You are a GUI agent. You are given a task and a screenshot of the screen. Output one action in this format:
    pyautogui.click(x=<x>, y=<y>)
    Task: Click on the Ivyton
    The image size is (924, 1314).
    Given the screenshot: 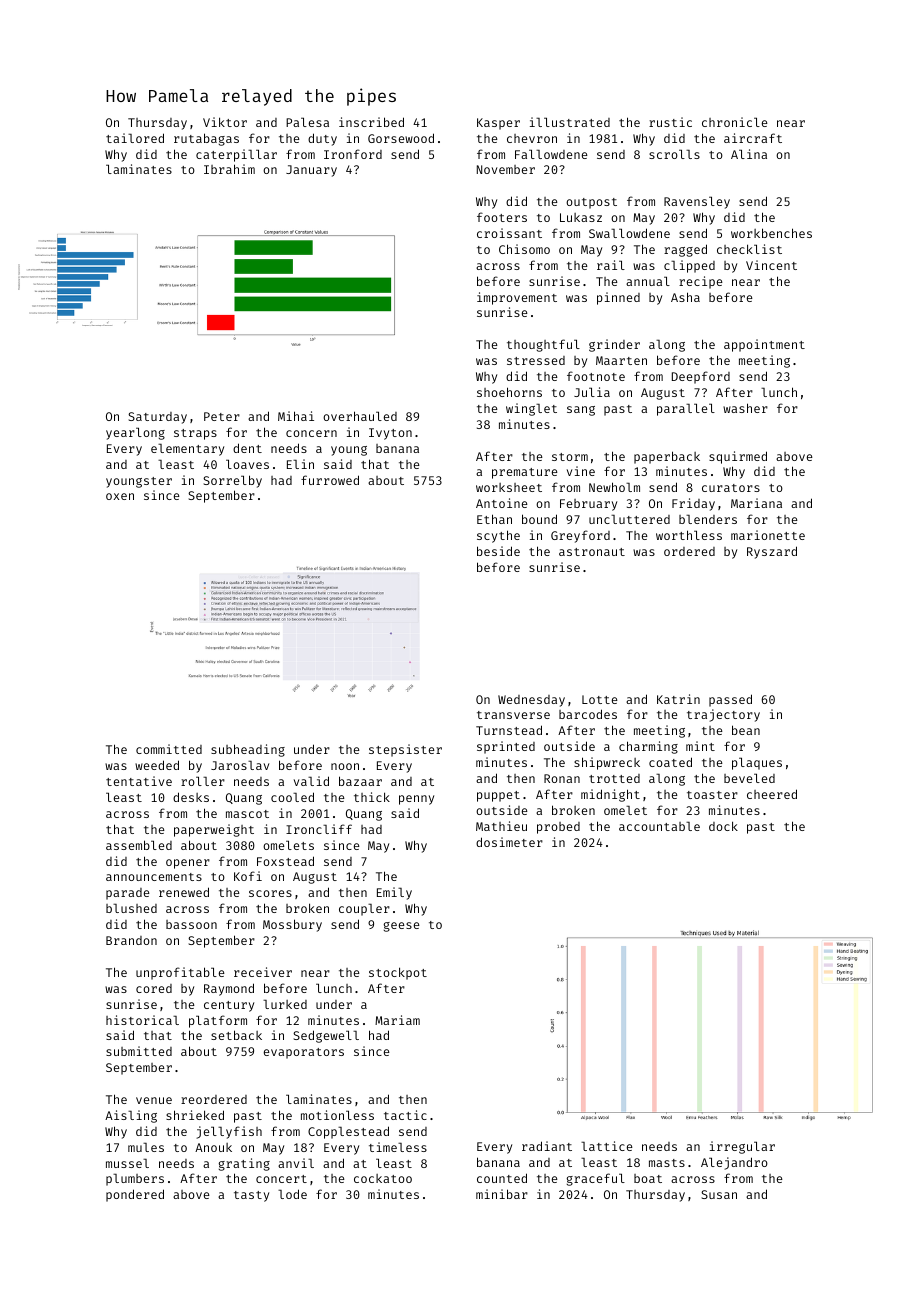 What is the action you would take?
    pyautogui.click(x=390, y=434)
